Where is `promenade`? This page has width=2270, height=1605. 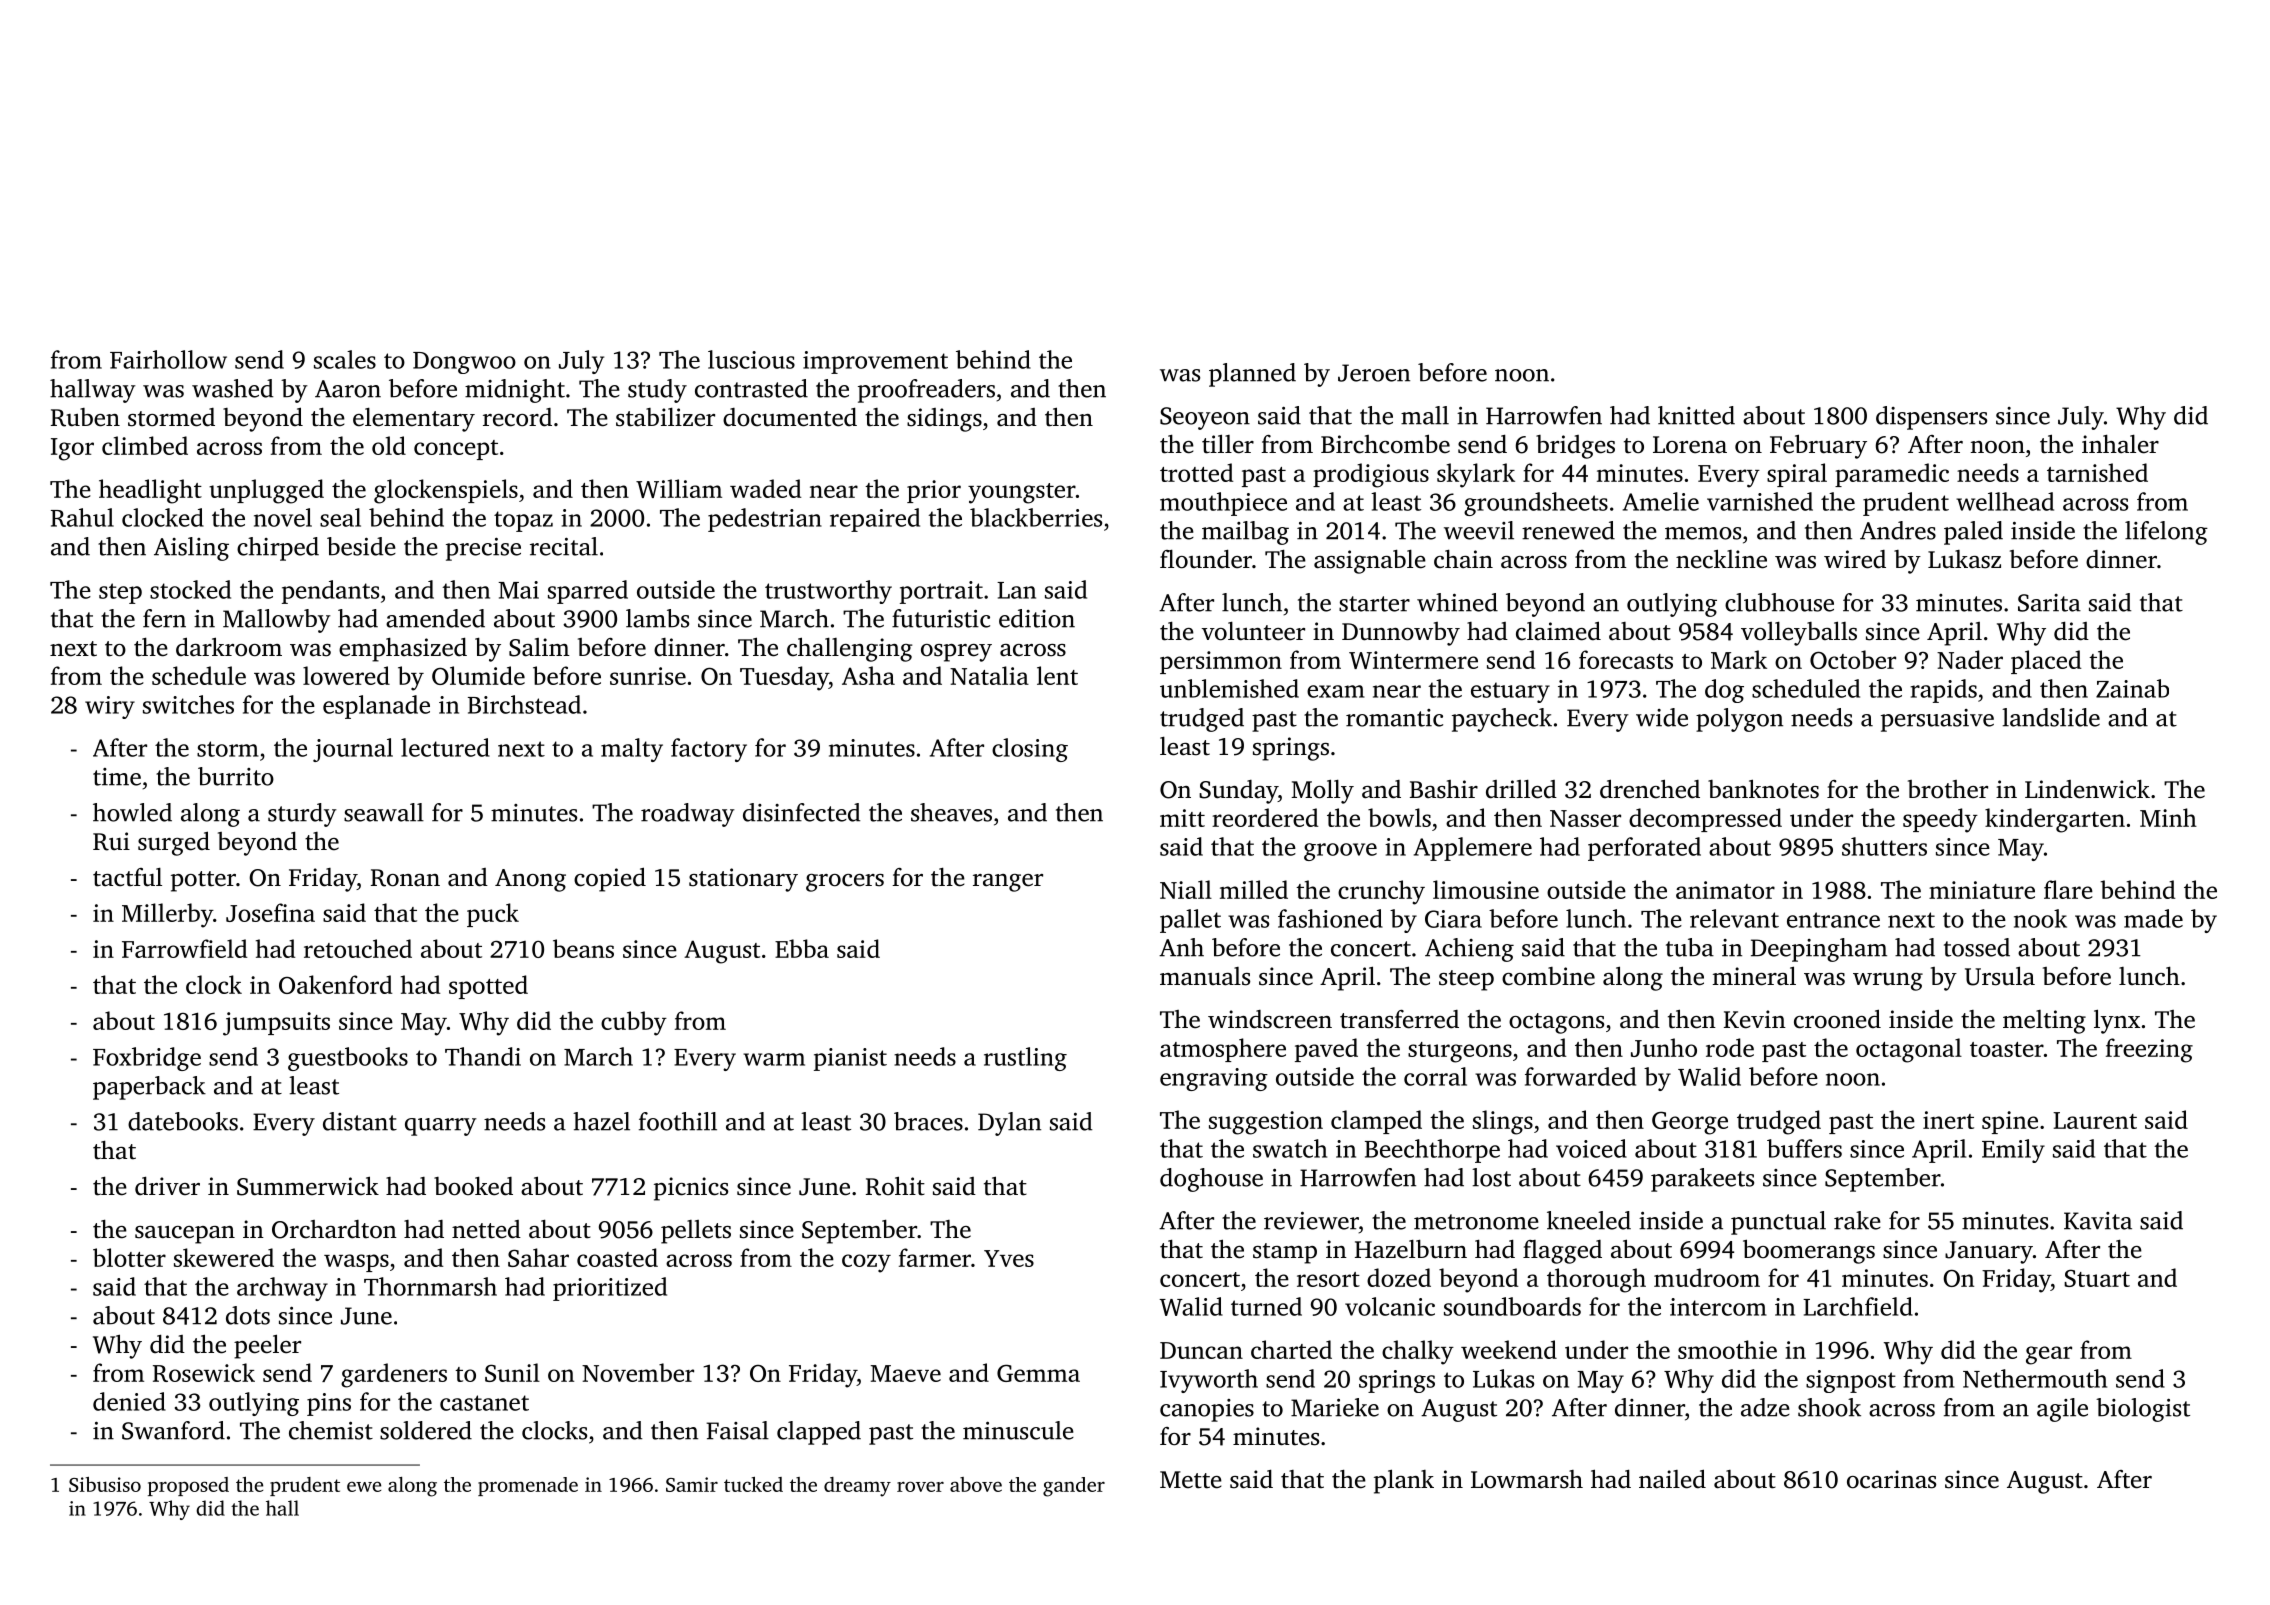
promenade is located at coordinates (528, 1486).
